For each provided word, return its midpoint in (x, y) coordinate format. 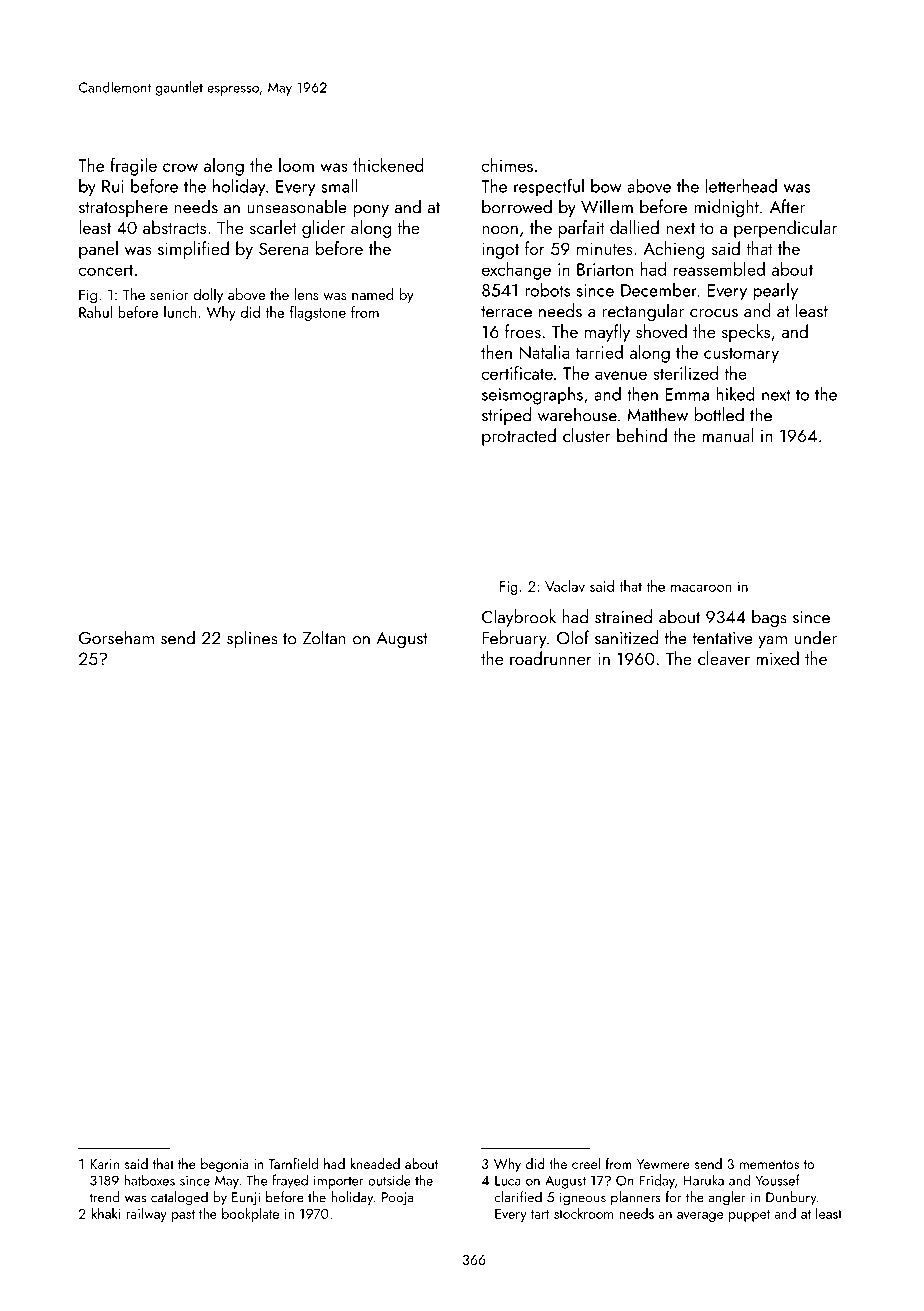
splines (252, 639)
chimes (507, 165)
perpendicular (785, 229)
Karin (104, 1164)
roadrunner (551, 658)
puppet (749, 1216)
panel (98, 250)
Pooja (397, 1199)
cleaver (724, 658)
